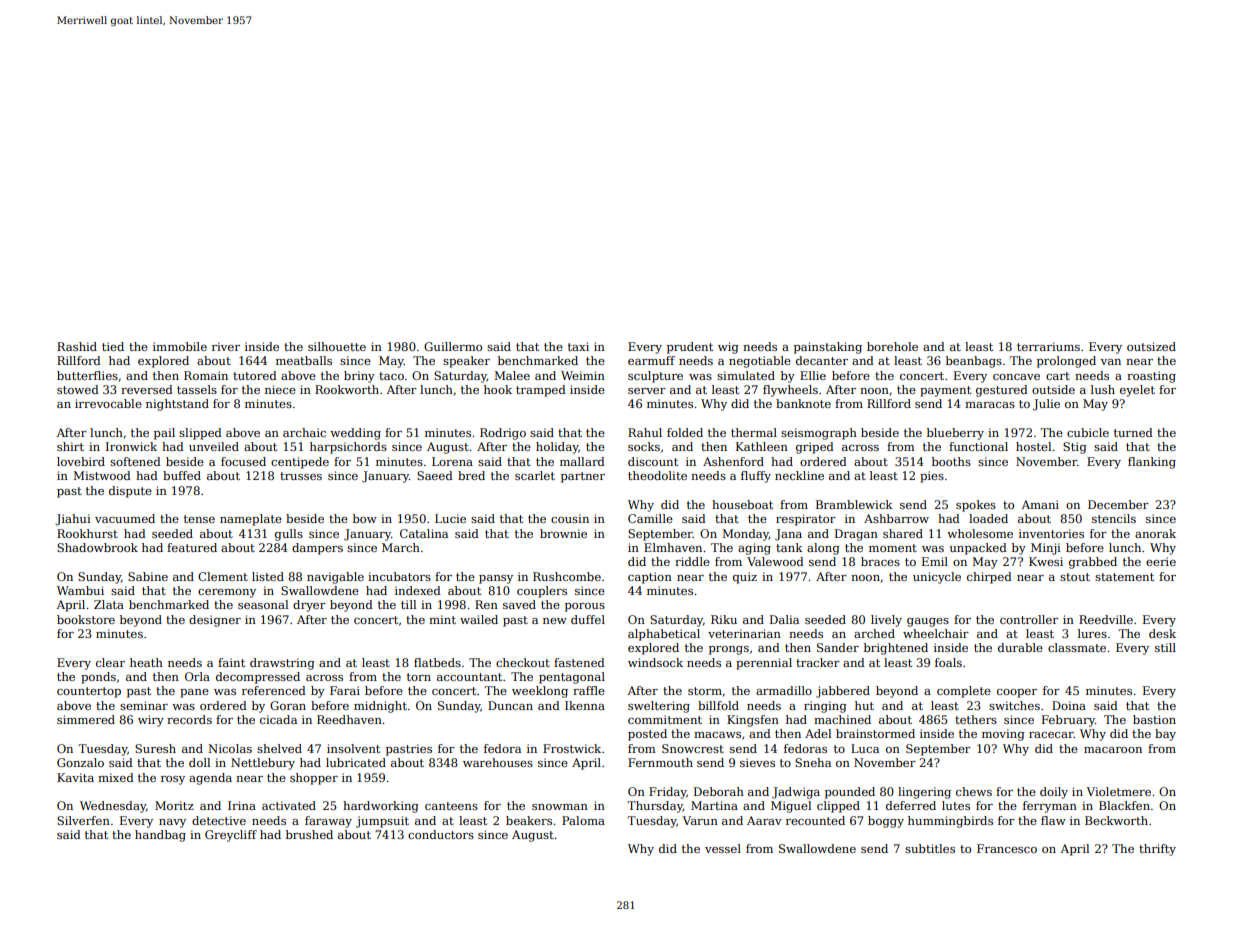  What do you see at coordinates (974, 362) in the screenshot?
I see `beanbags` at bounding box center [974, 362].
